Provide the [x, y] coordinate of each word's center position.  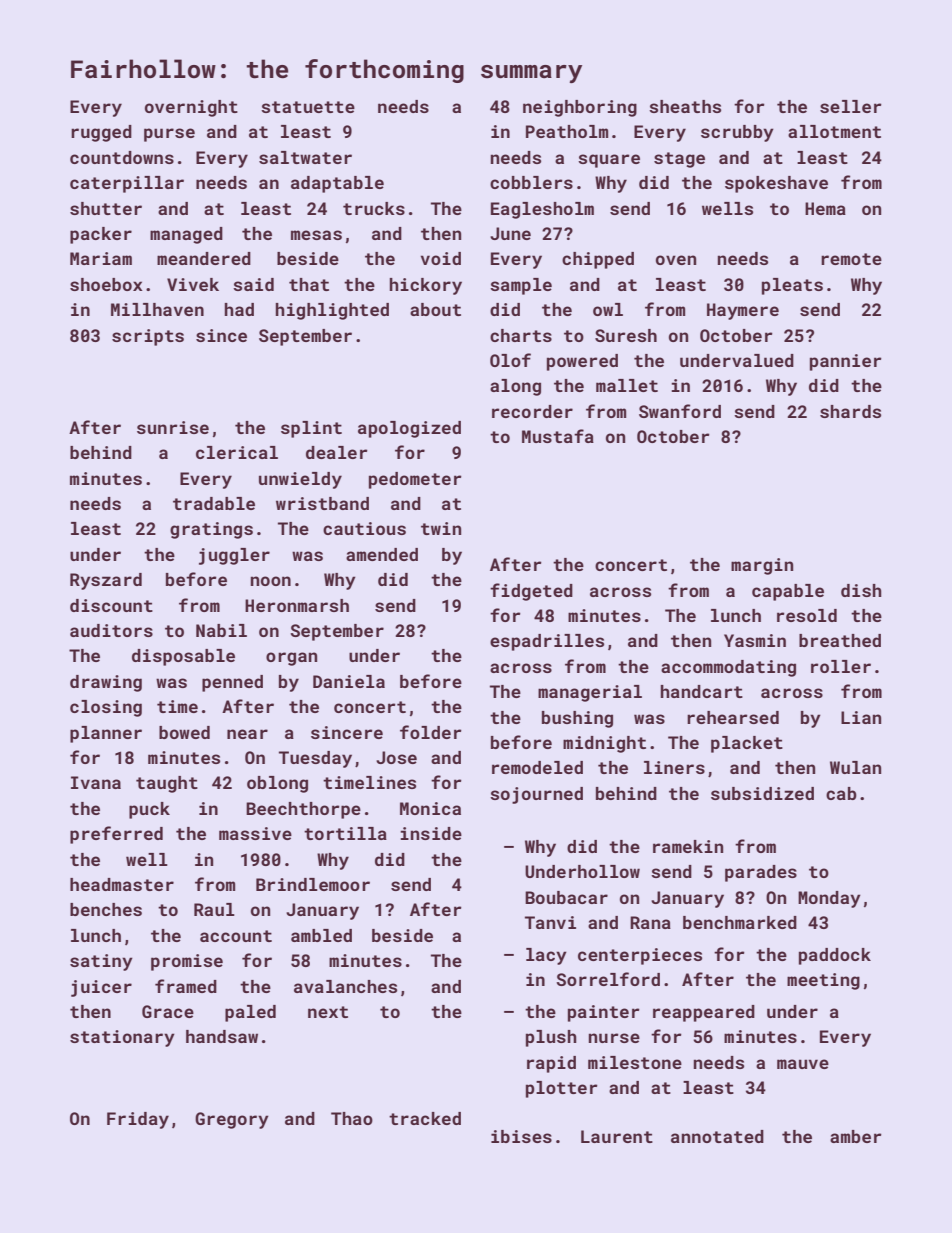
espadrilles [547, 642]
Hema [825, 208]
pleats [792, 286]
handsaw [222, 1036]
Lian [861, 717]
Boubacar [566, 897]
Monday [829, 899]
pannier [846, 362]
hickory [426, 286]
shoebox [106, 284]
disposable [183, 657]
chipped [598, 260]
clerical [237, 452]
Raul [214, 909]
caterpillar [127, 184]
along [515, 387]
